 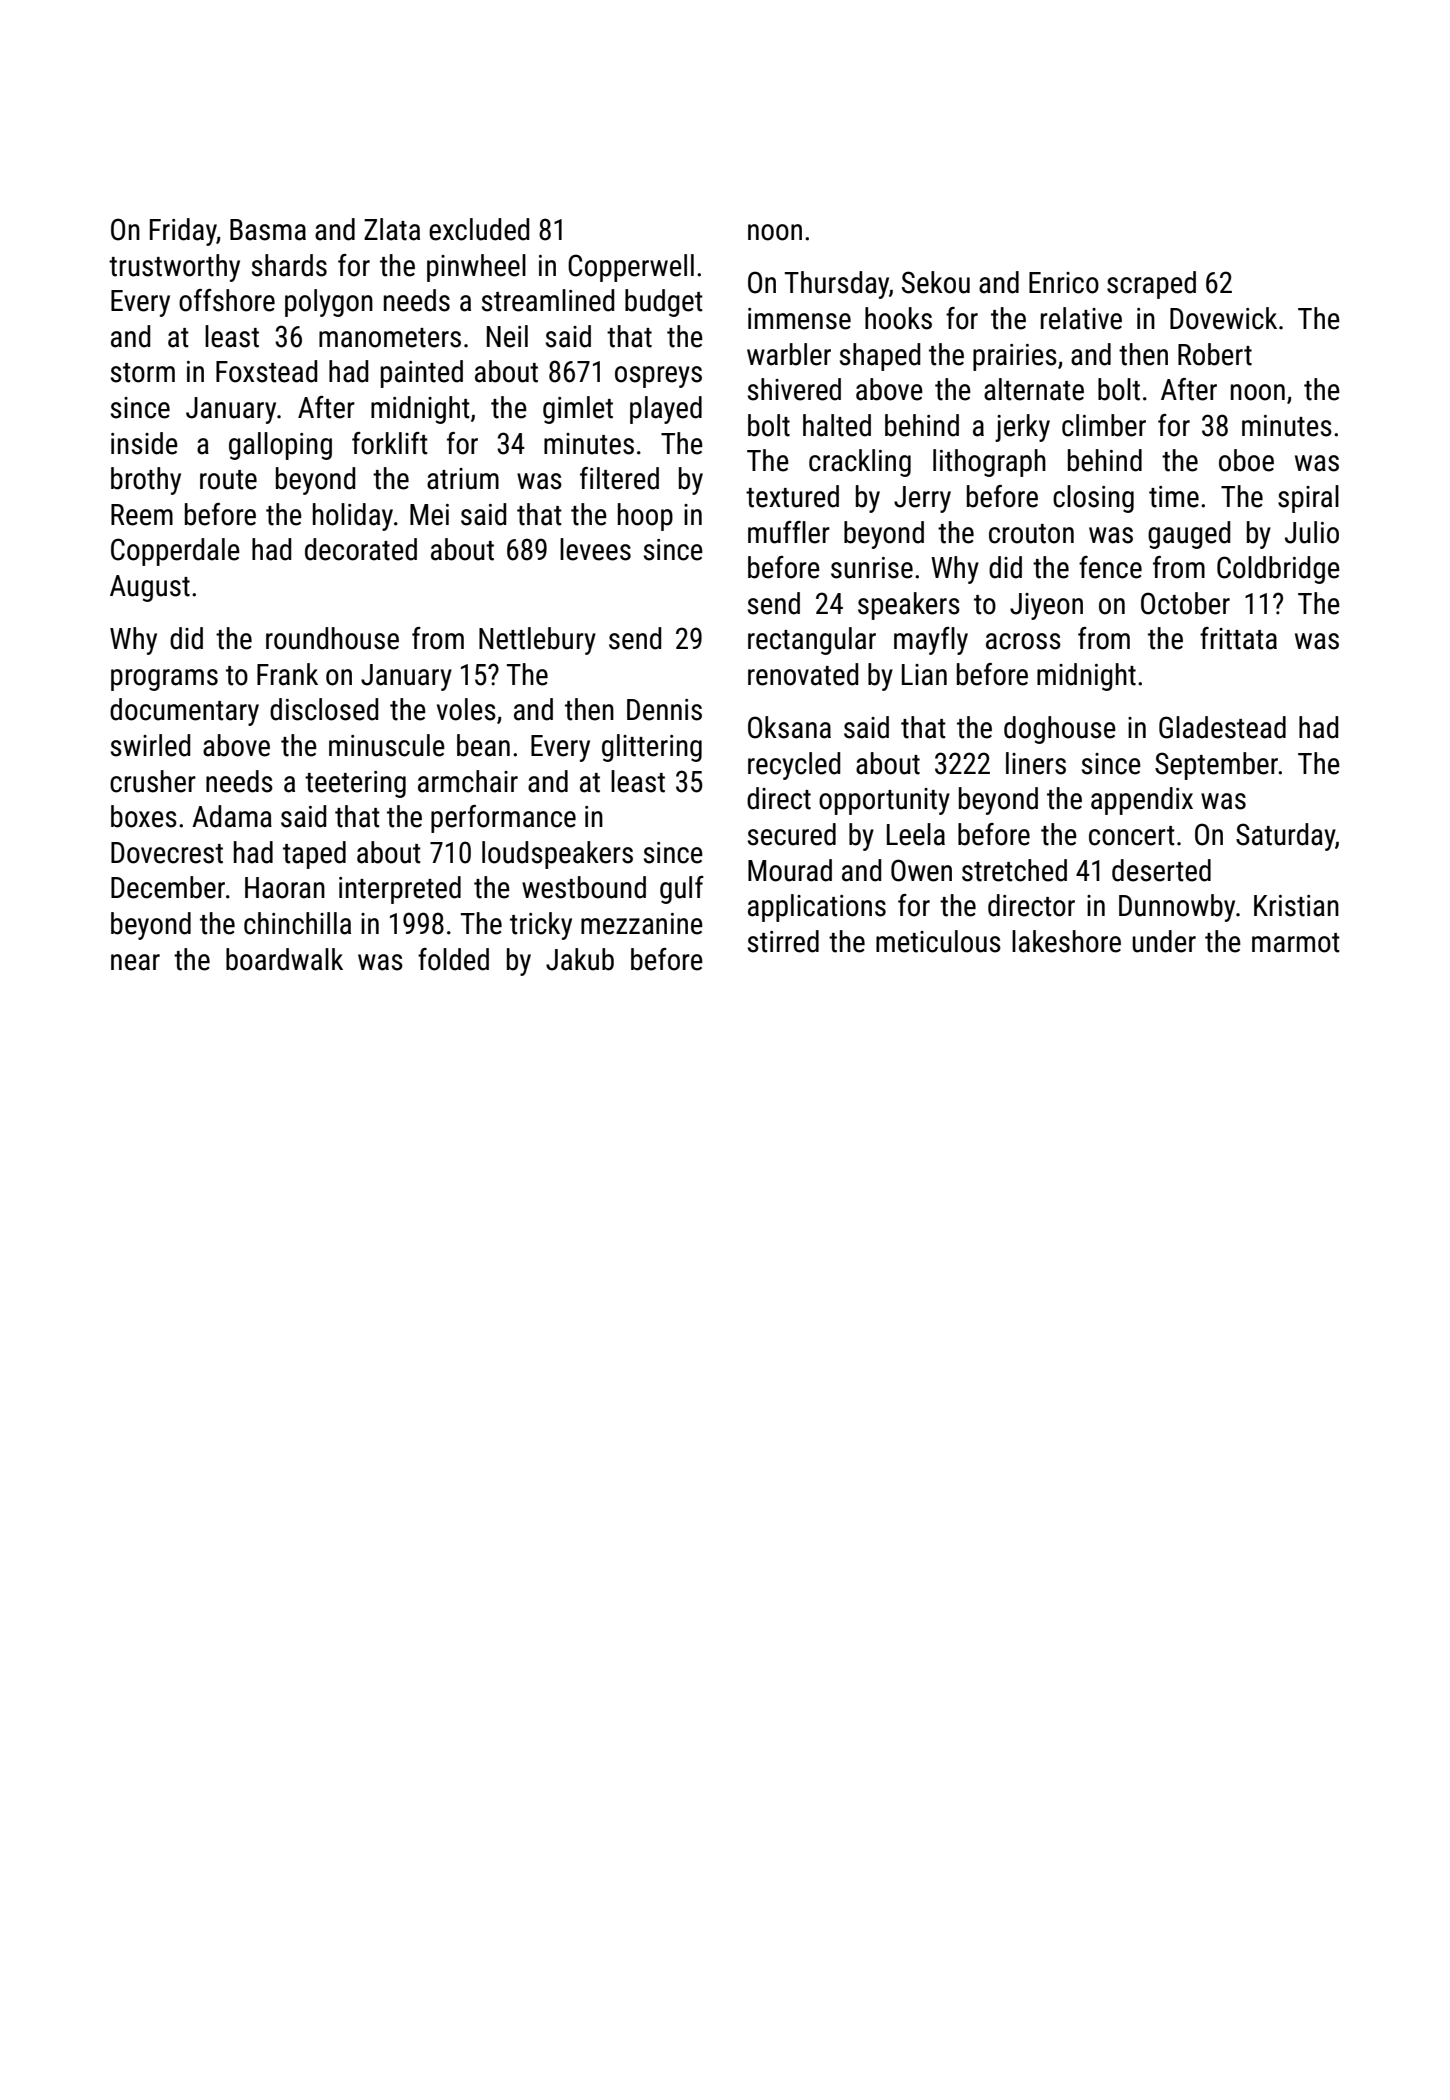 What do you see at coordinates (799, 319) in the image?
I see `immense` at bounding box center [799, 319].
